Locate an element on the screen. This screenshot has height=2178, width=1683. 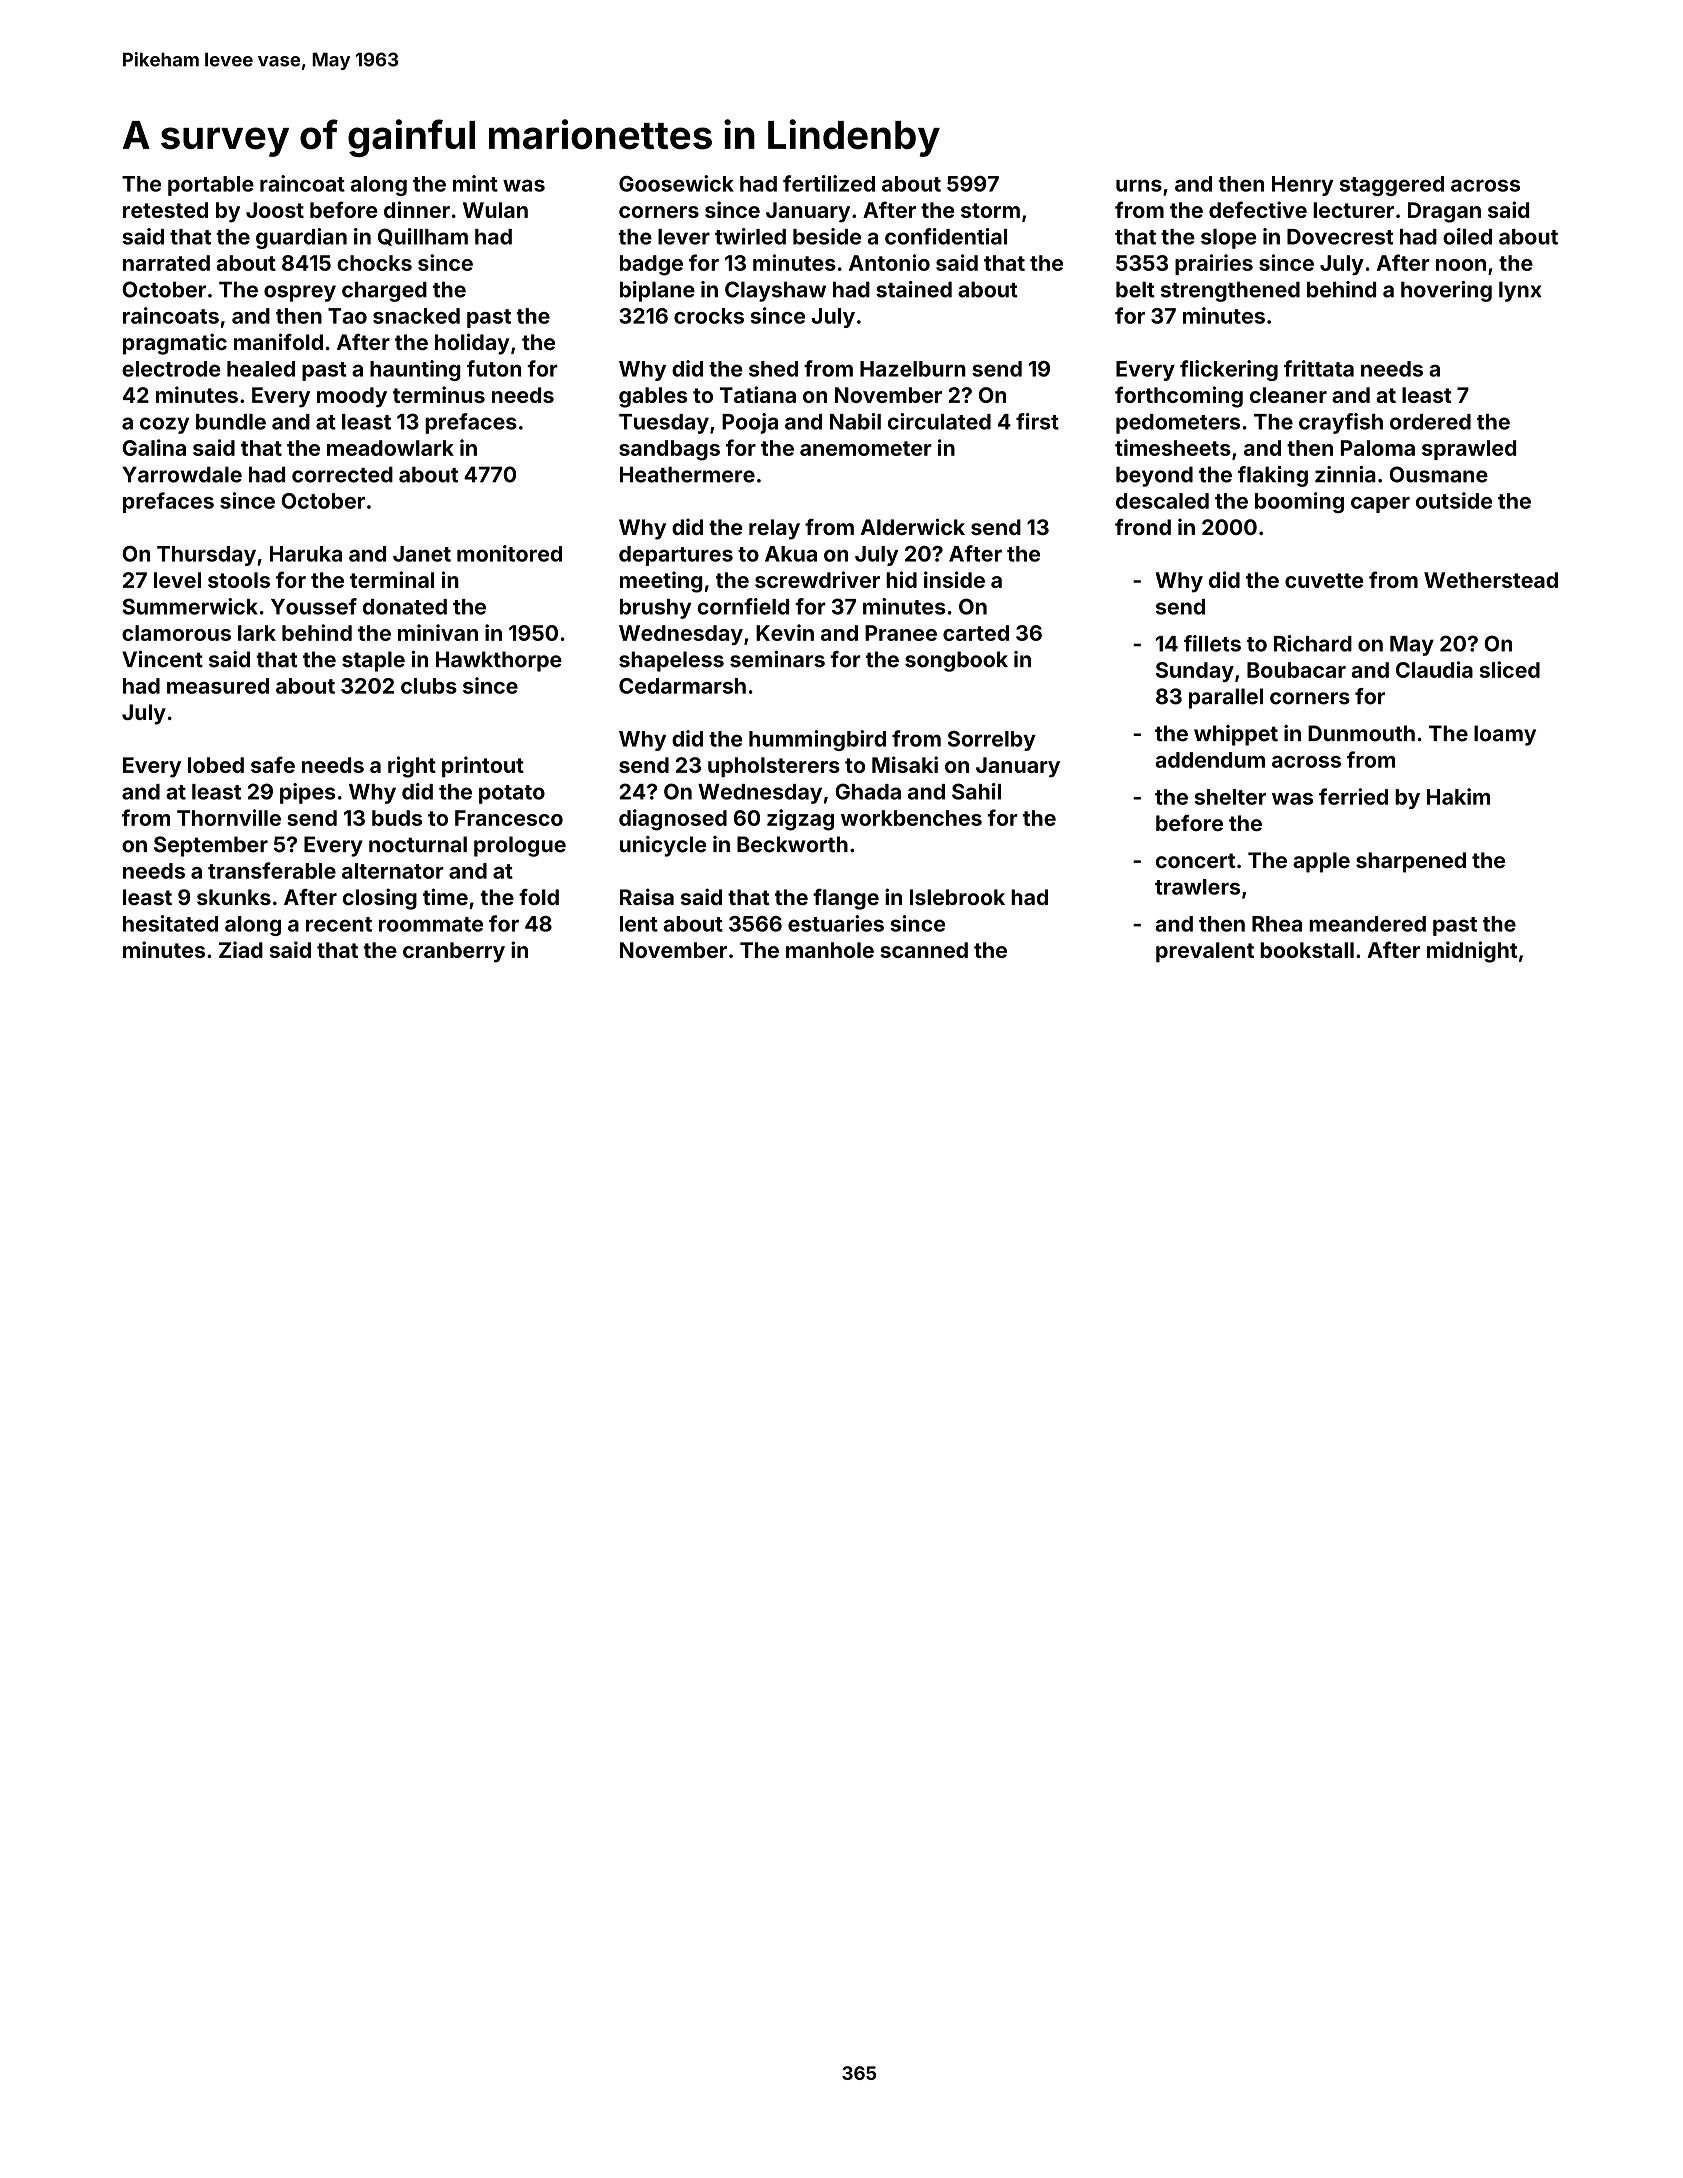
Sorrelby is located at coordinates (992, 741).
